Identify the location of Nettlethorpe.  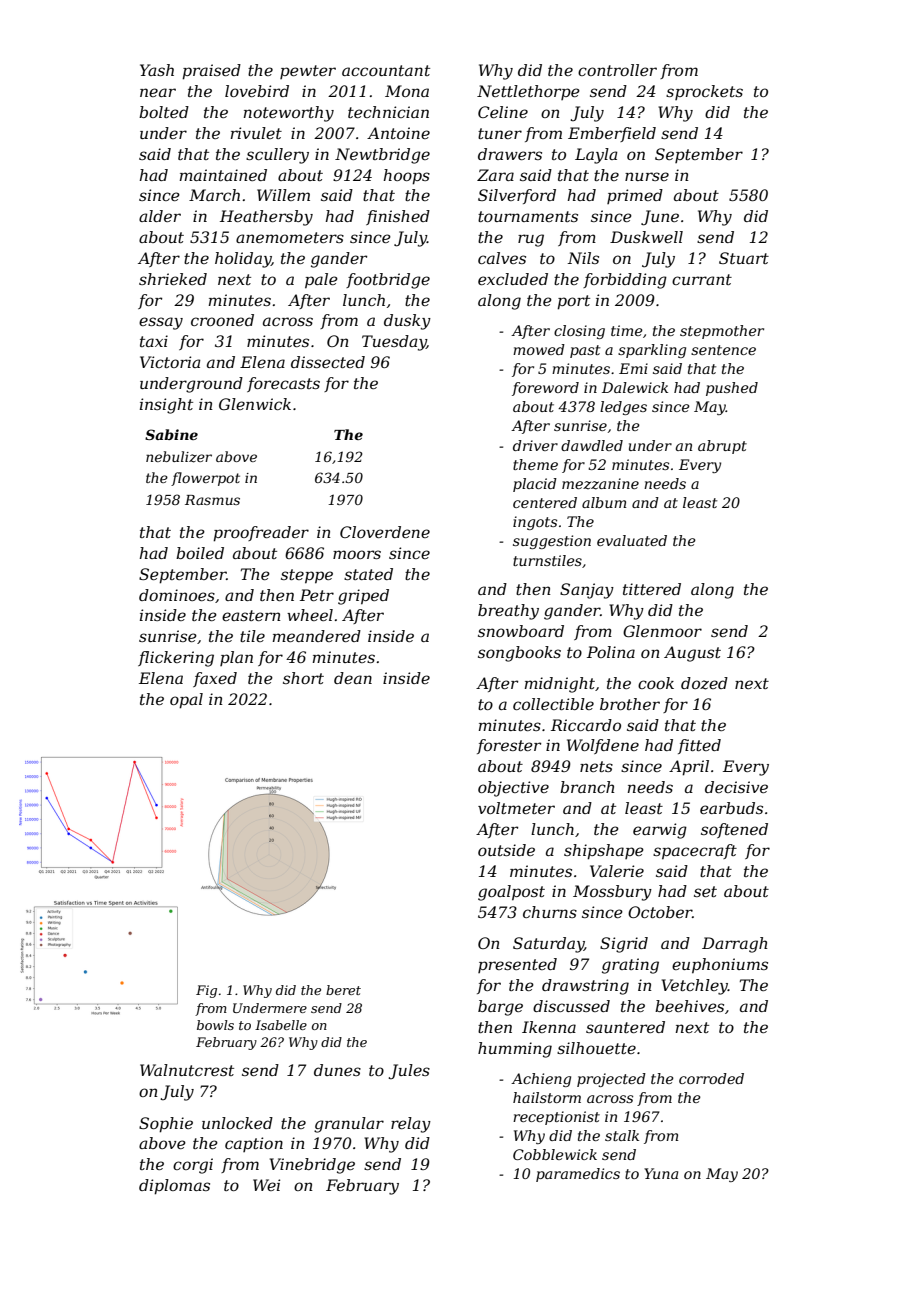
(528, 92).
